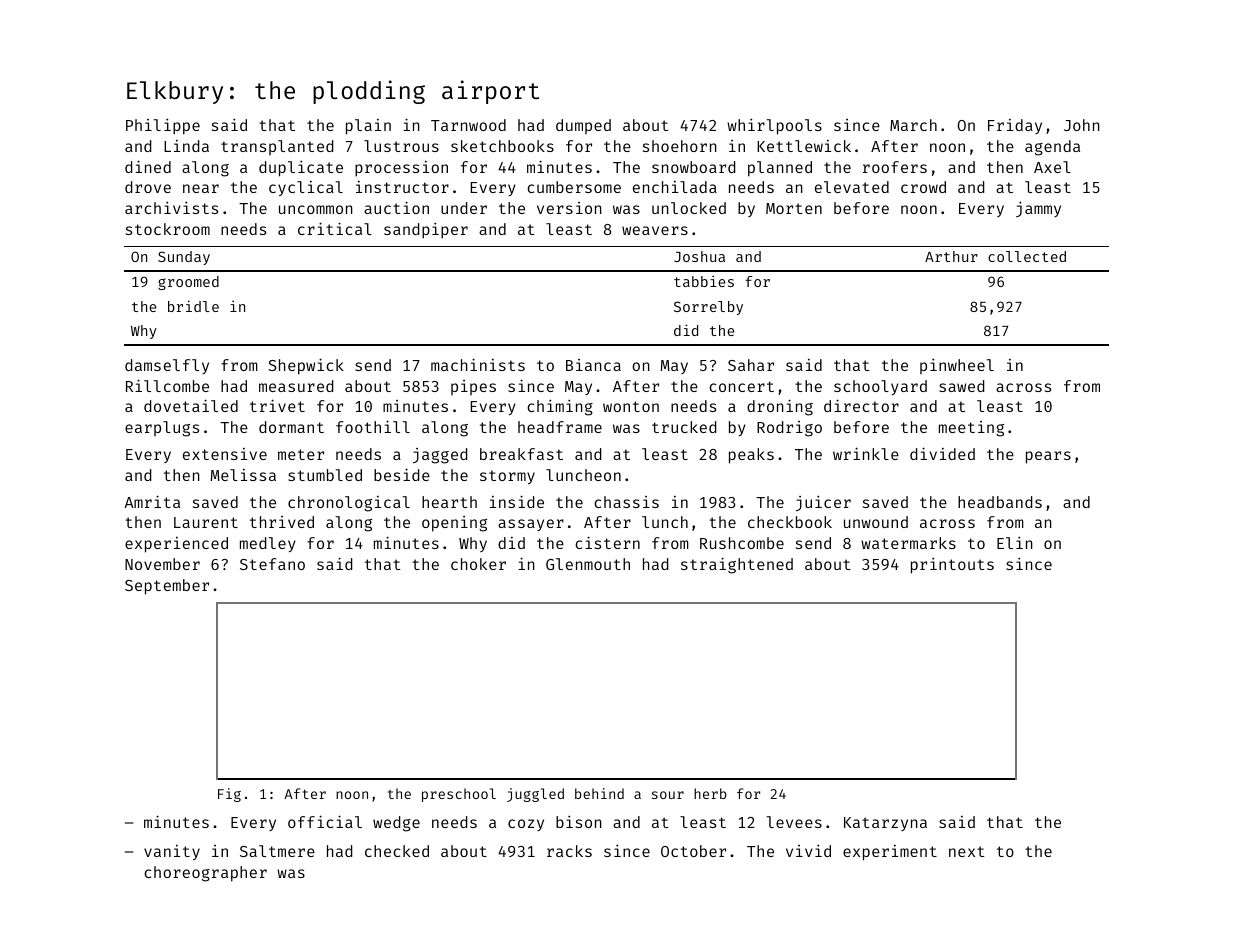  I want to click on whirlpools, so click(774, 126).
